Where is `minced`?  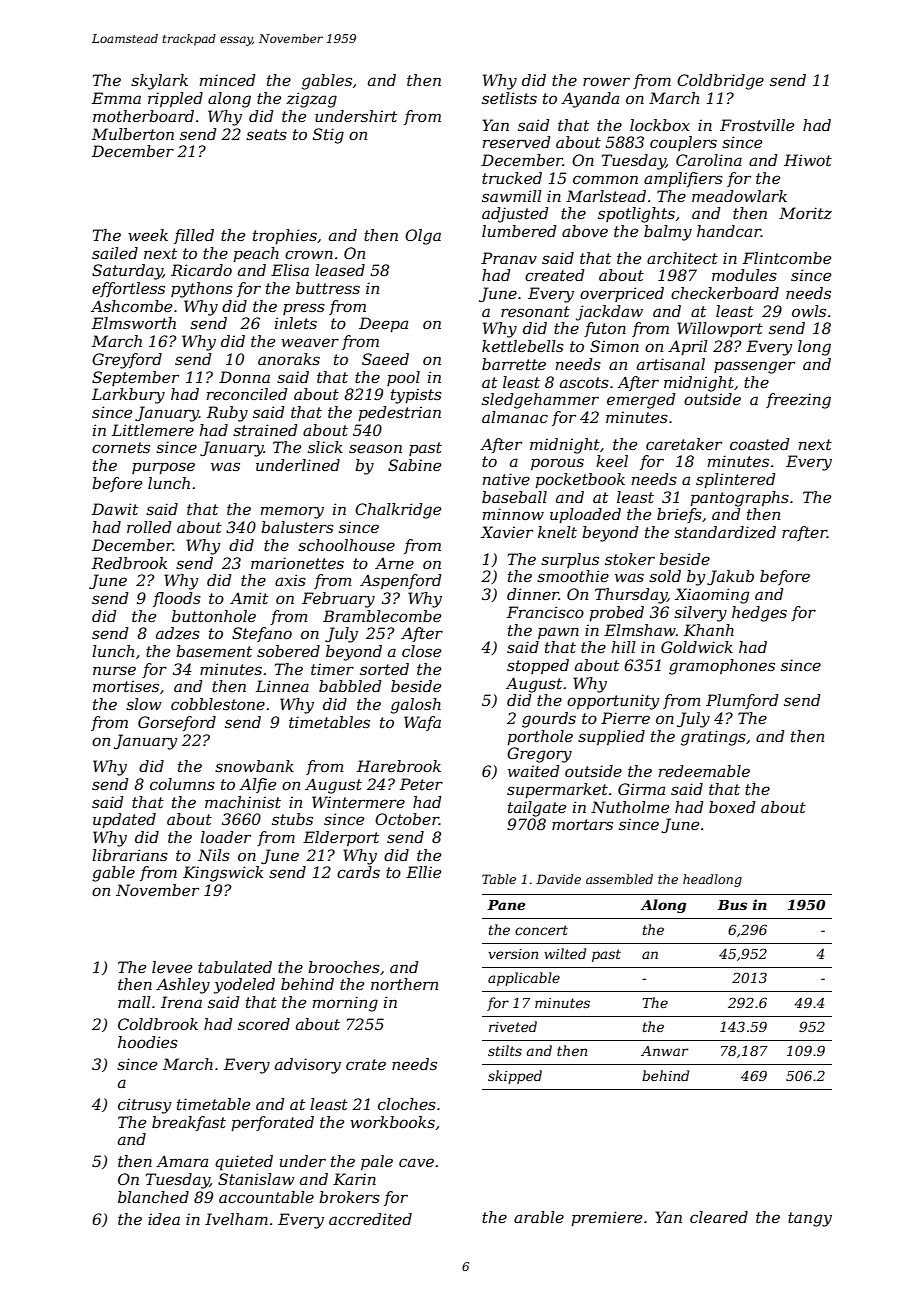
minced is located at coordinates (227, 80).
